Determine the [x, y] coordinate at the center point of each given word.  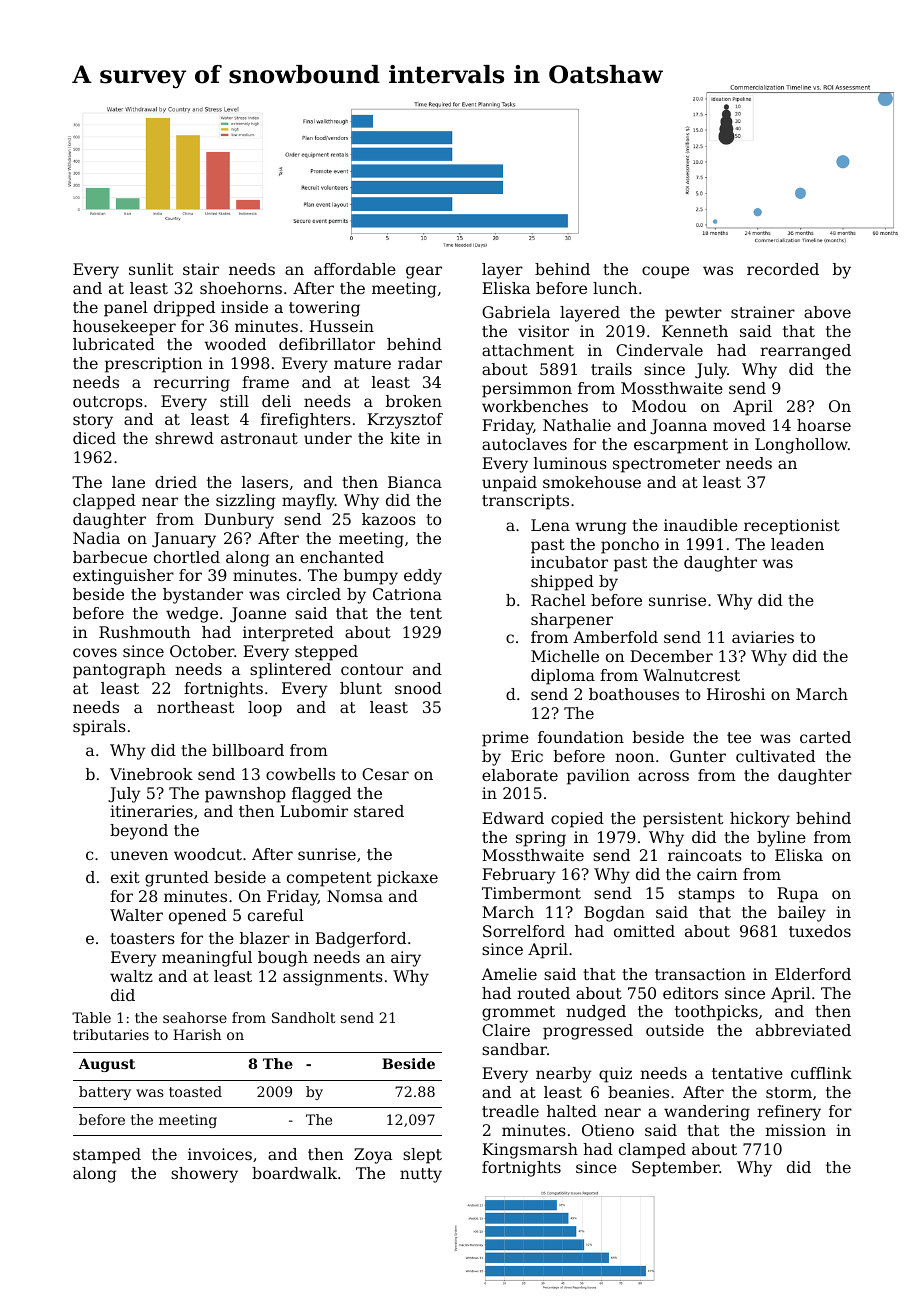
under [328, 438]
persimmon [527, 390]
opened [198, 917]
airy [406, 959]
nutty [421, 1175]
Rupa [797, 895]
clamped [652, 1151]
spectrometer [666, 465]
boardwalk [294, 1173]
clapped [104, 502]
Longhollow [801, 446]
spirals [99, 728]
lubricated [114, 344]
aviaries [763, 637]
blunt [361, 688]
